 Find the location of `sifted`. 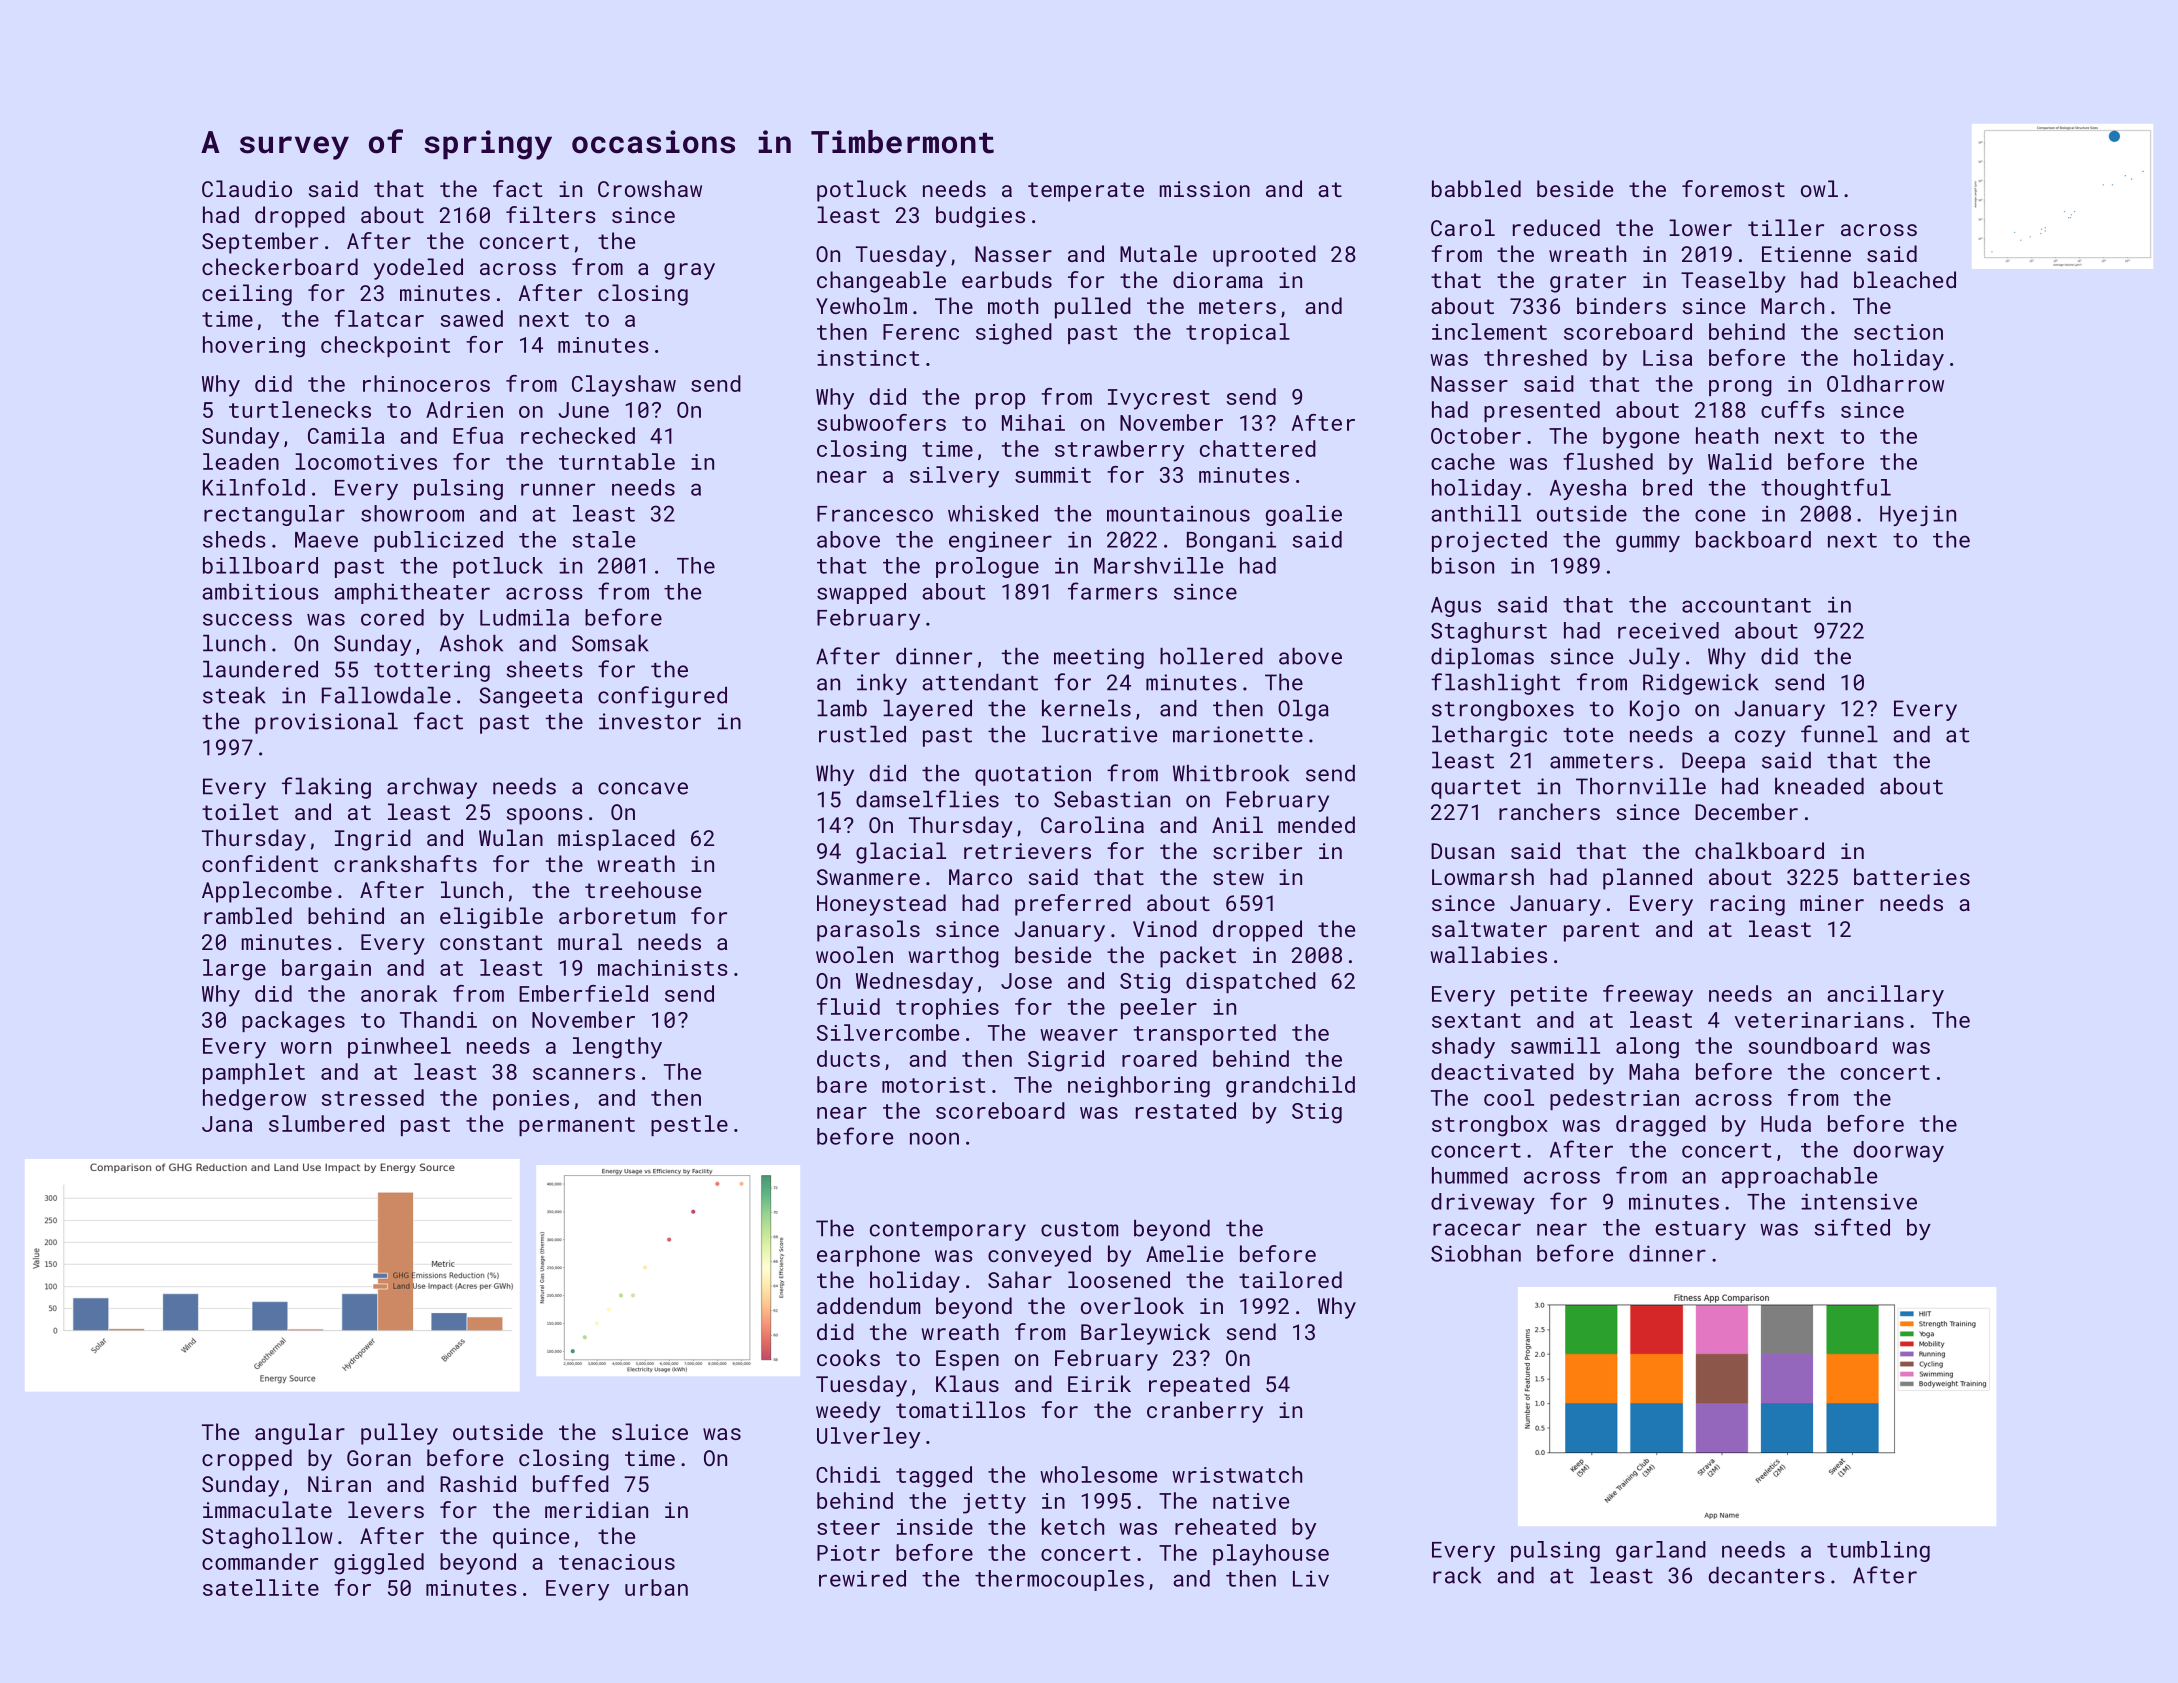

sifted is located at coordinates (1852, 1227).
